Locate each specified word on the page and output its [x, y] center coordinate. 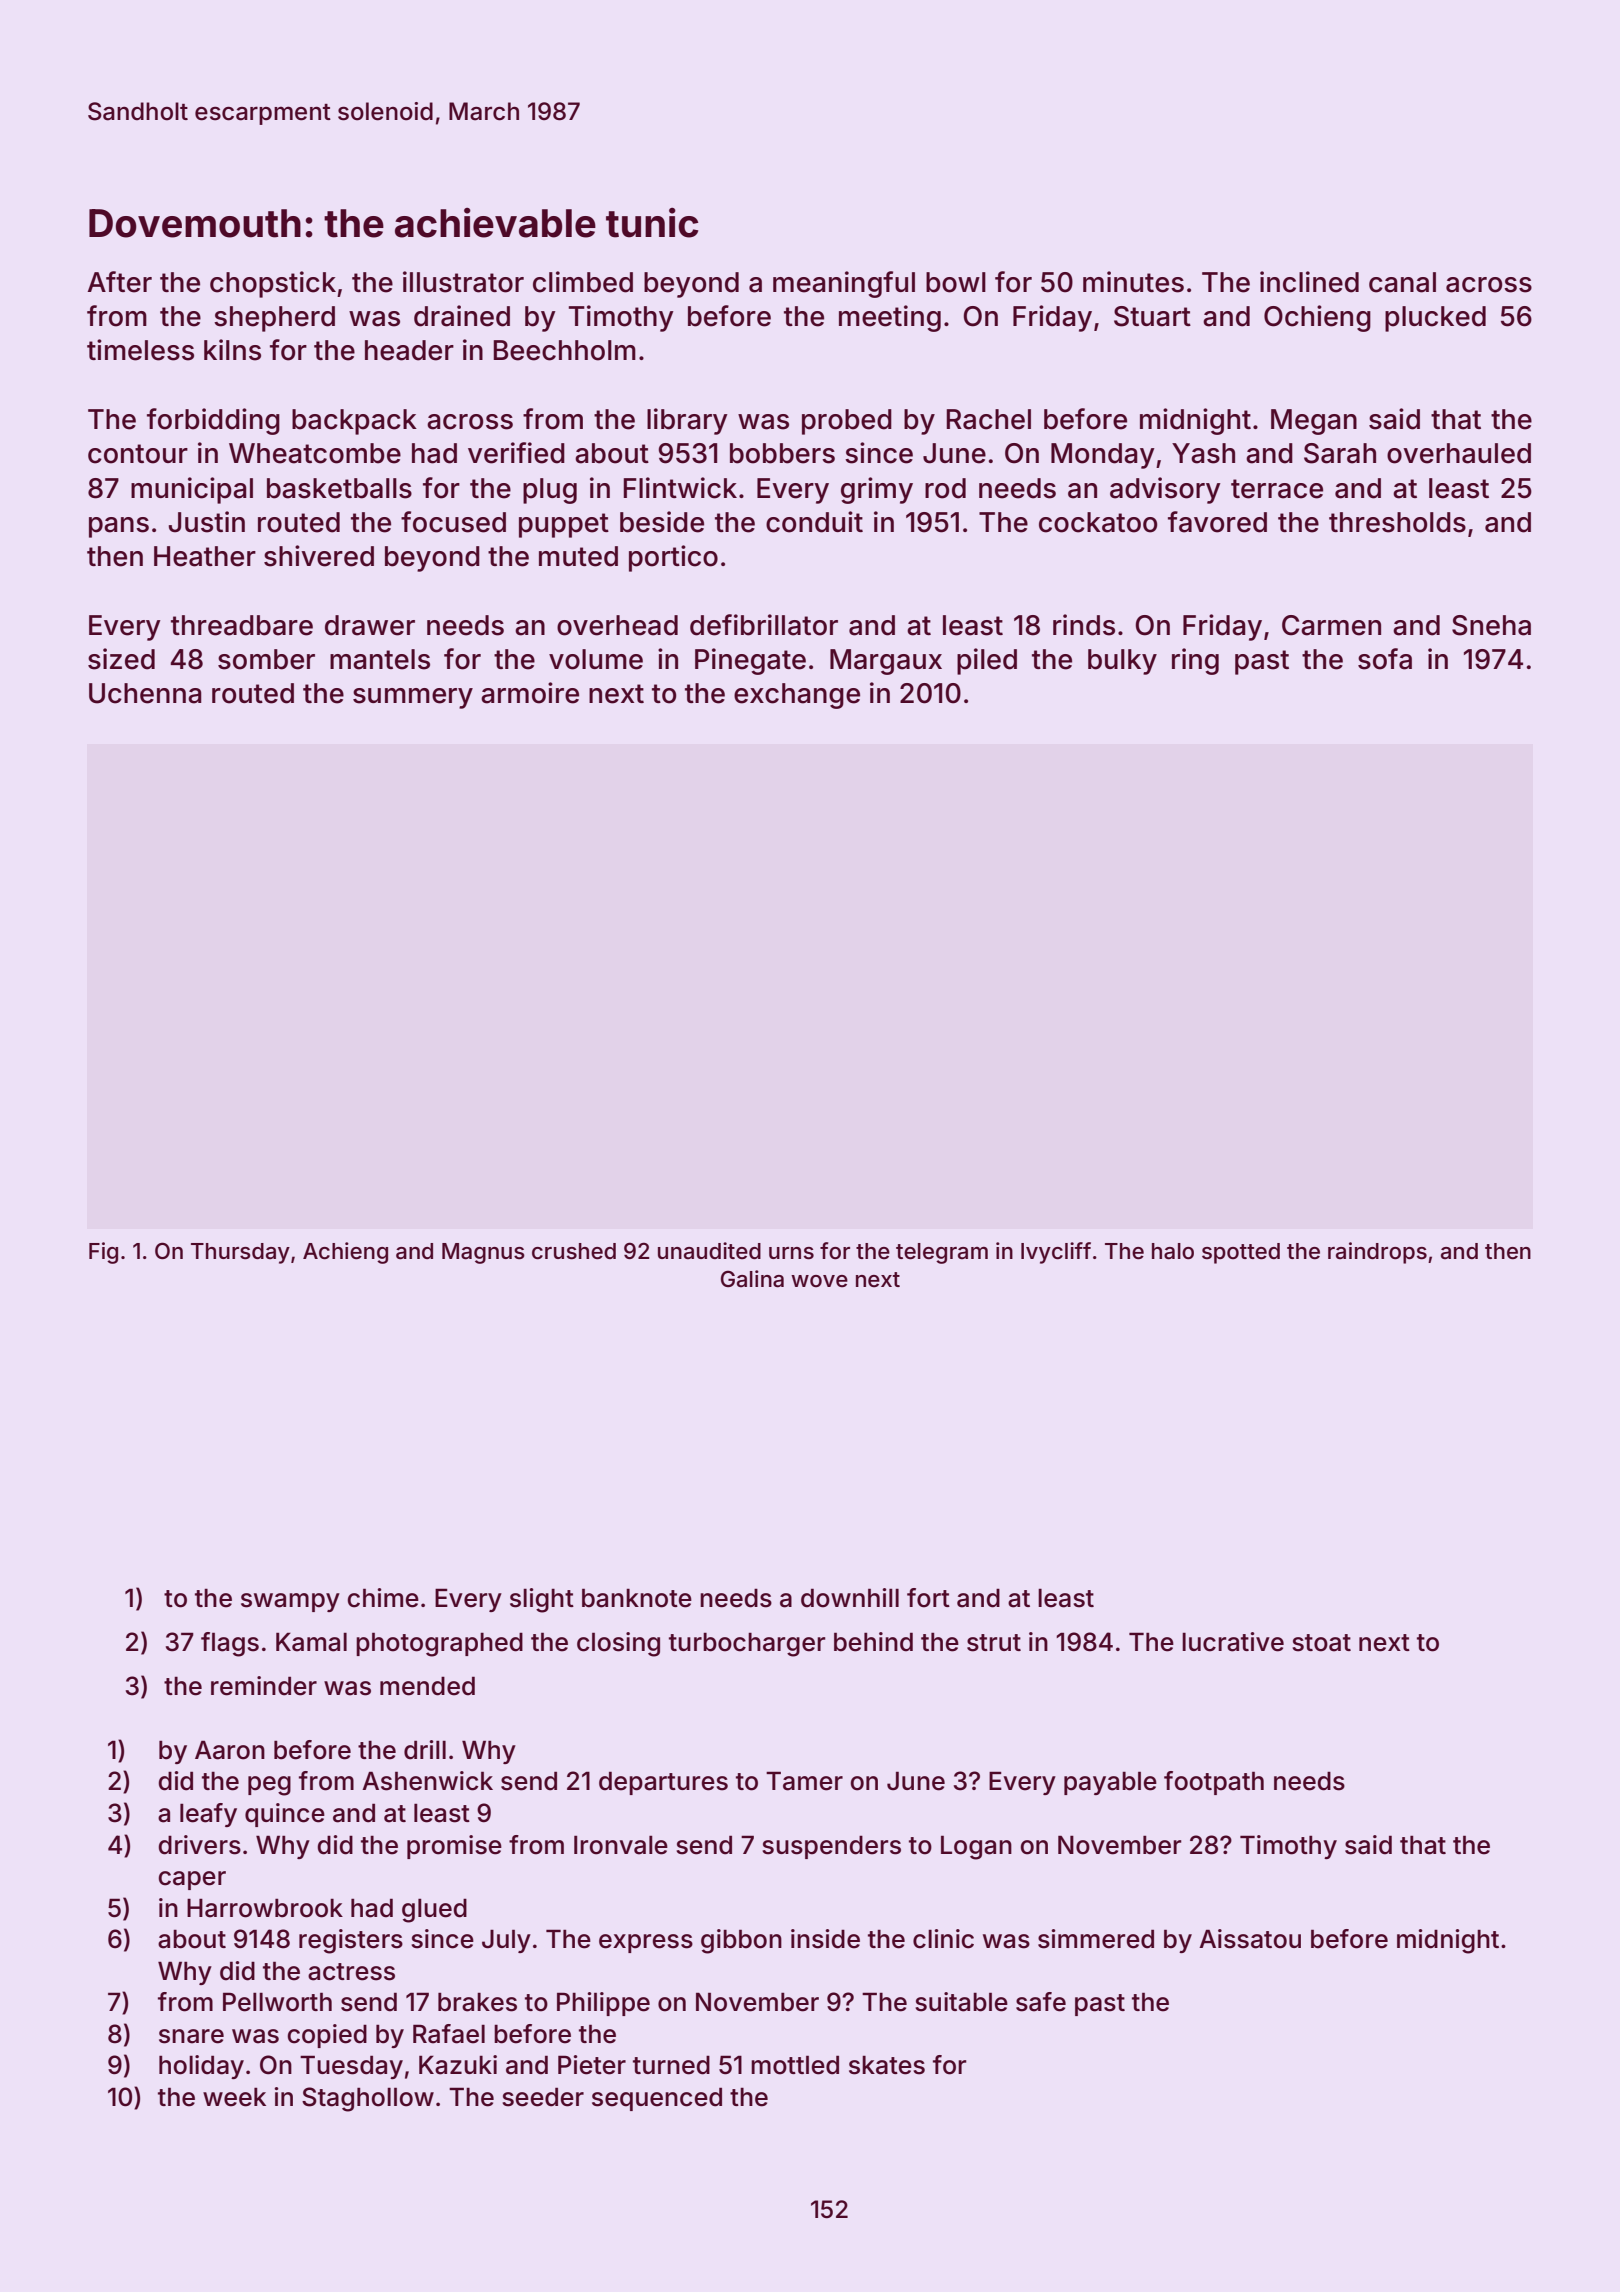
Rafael [449, 2034]
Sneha [1491, 625]
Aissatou [1250, 1939]
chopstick [273, 284]
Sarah [1340, 453]
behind [873, 1642]
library [687, 421]
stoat [1321, 1643]
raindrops [1377, 1253]
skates [887, 2065]
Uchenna [145, 693]
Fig [103, 1253]
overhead [617, 625]
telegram [942, 1253]
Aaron [230, 1750]
